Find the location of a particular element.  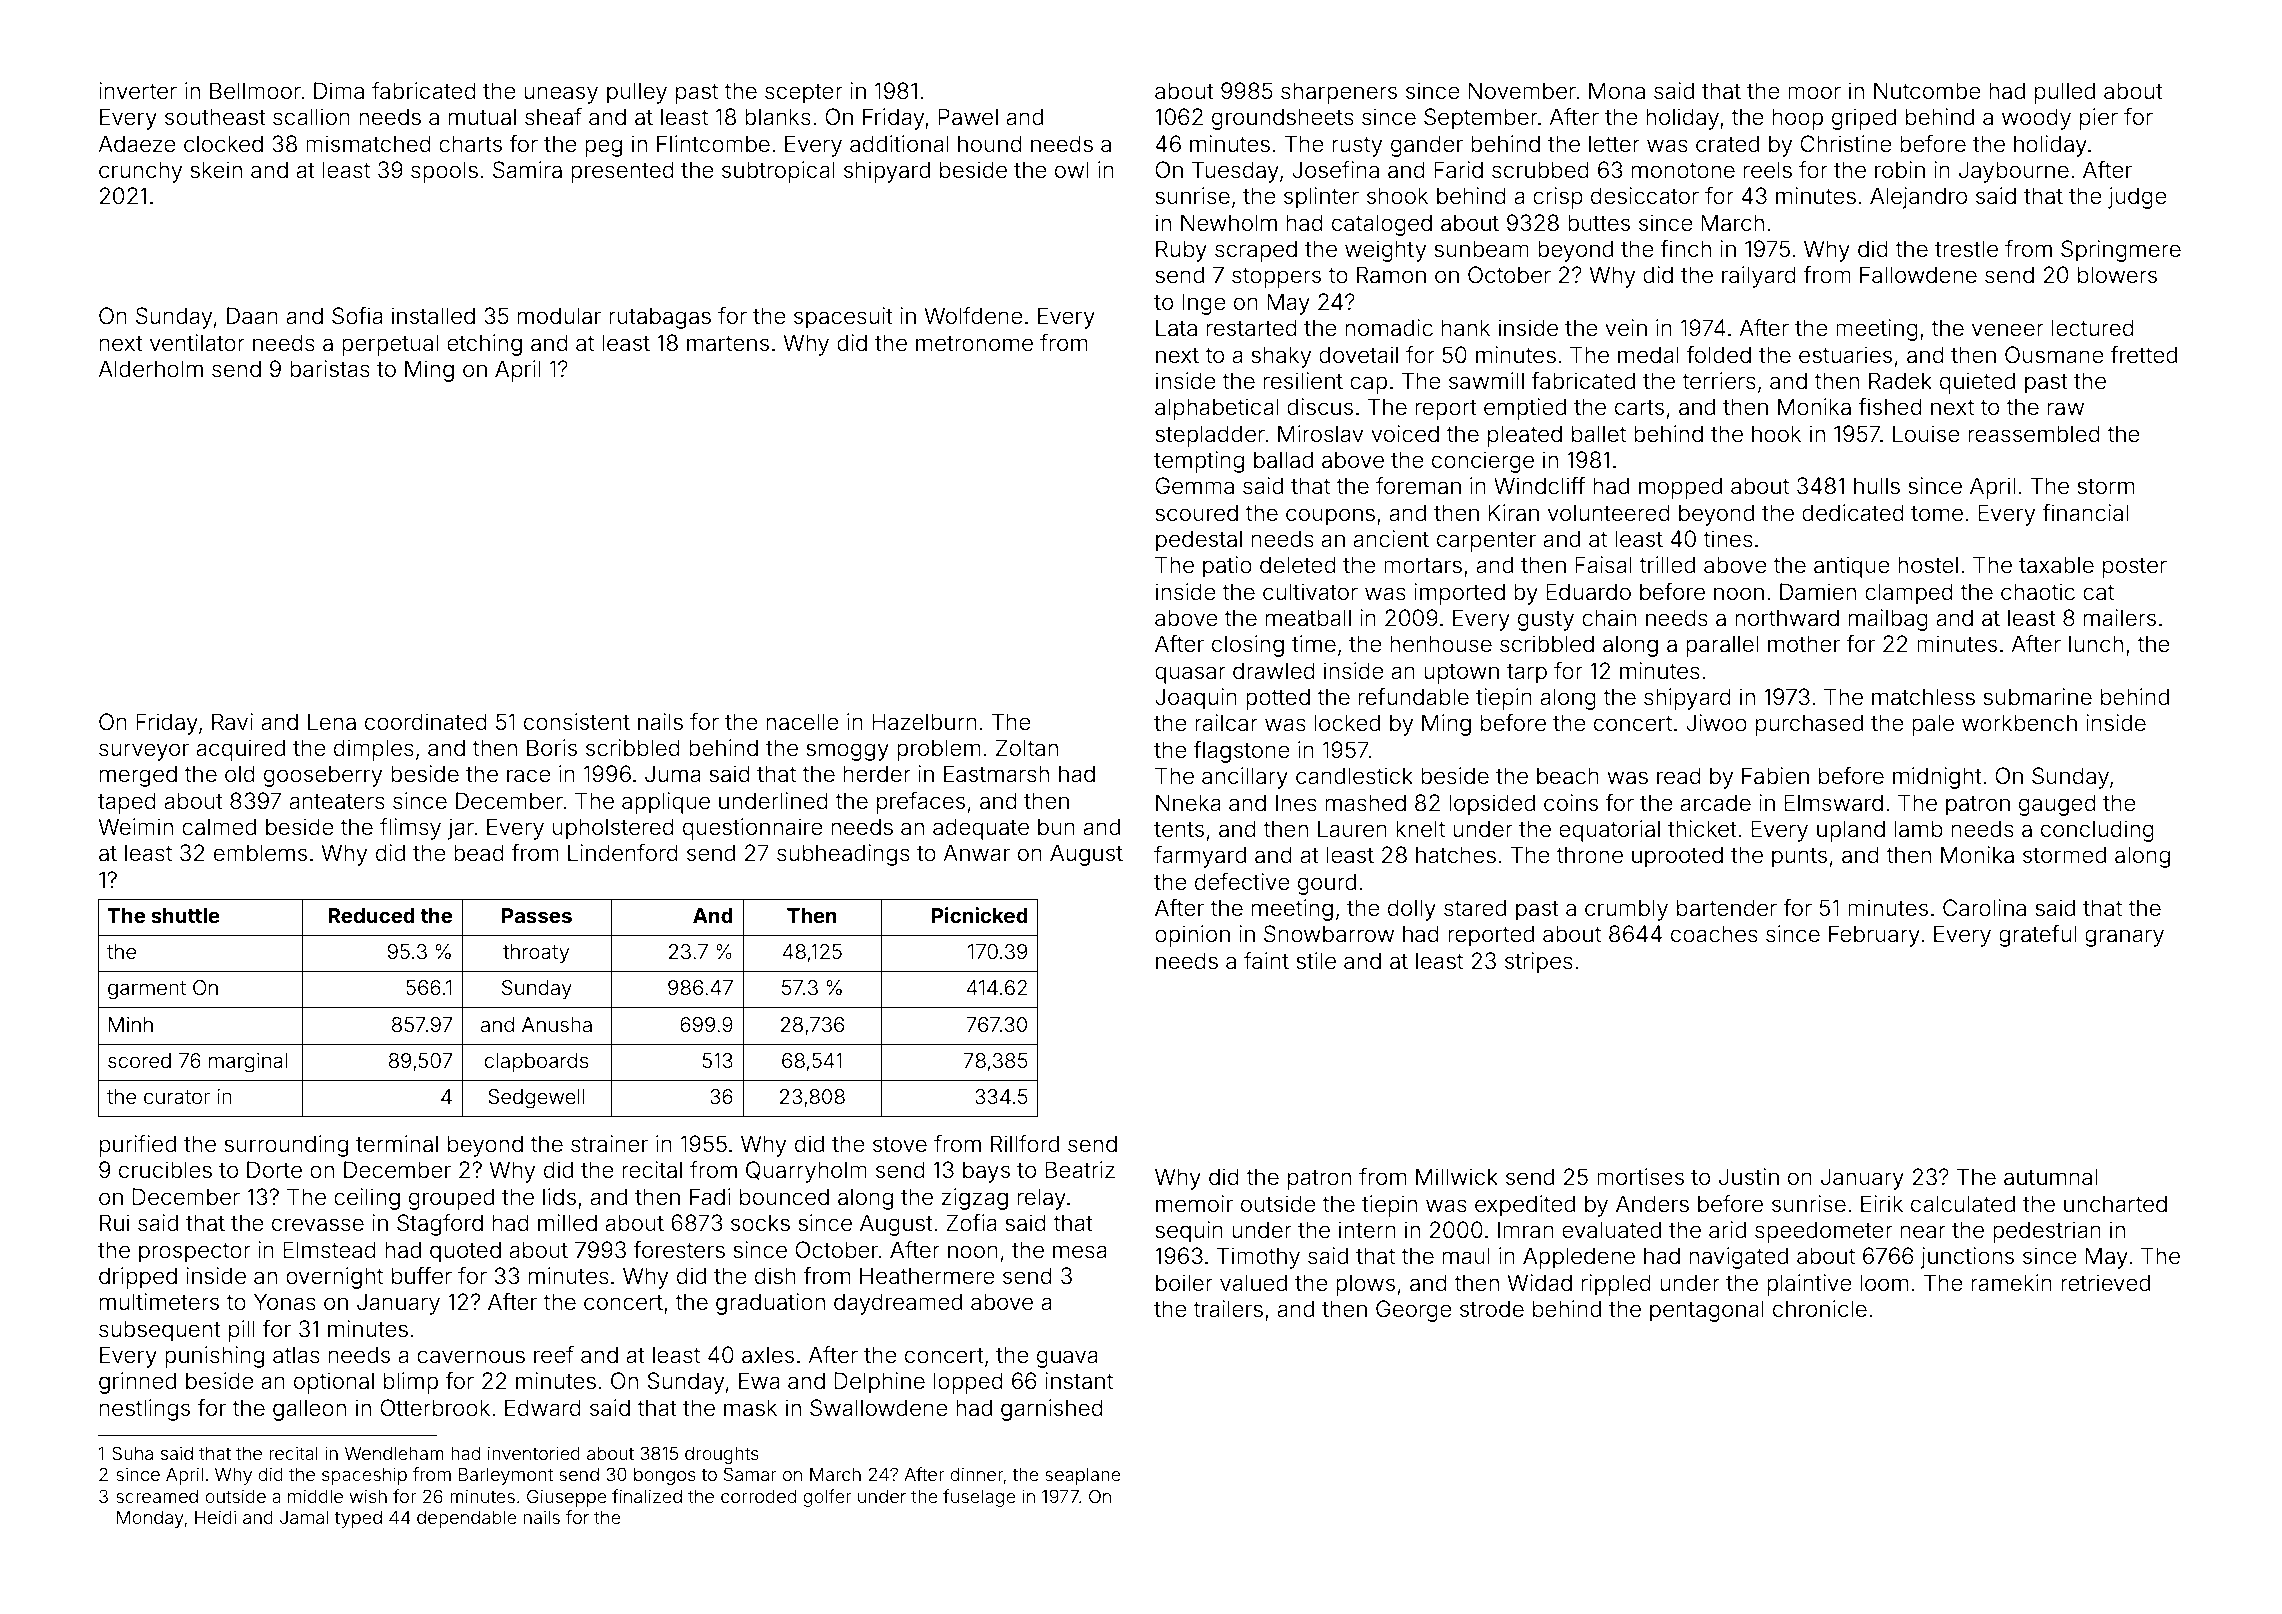

scored is located at coordinates (139, 1060).
